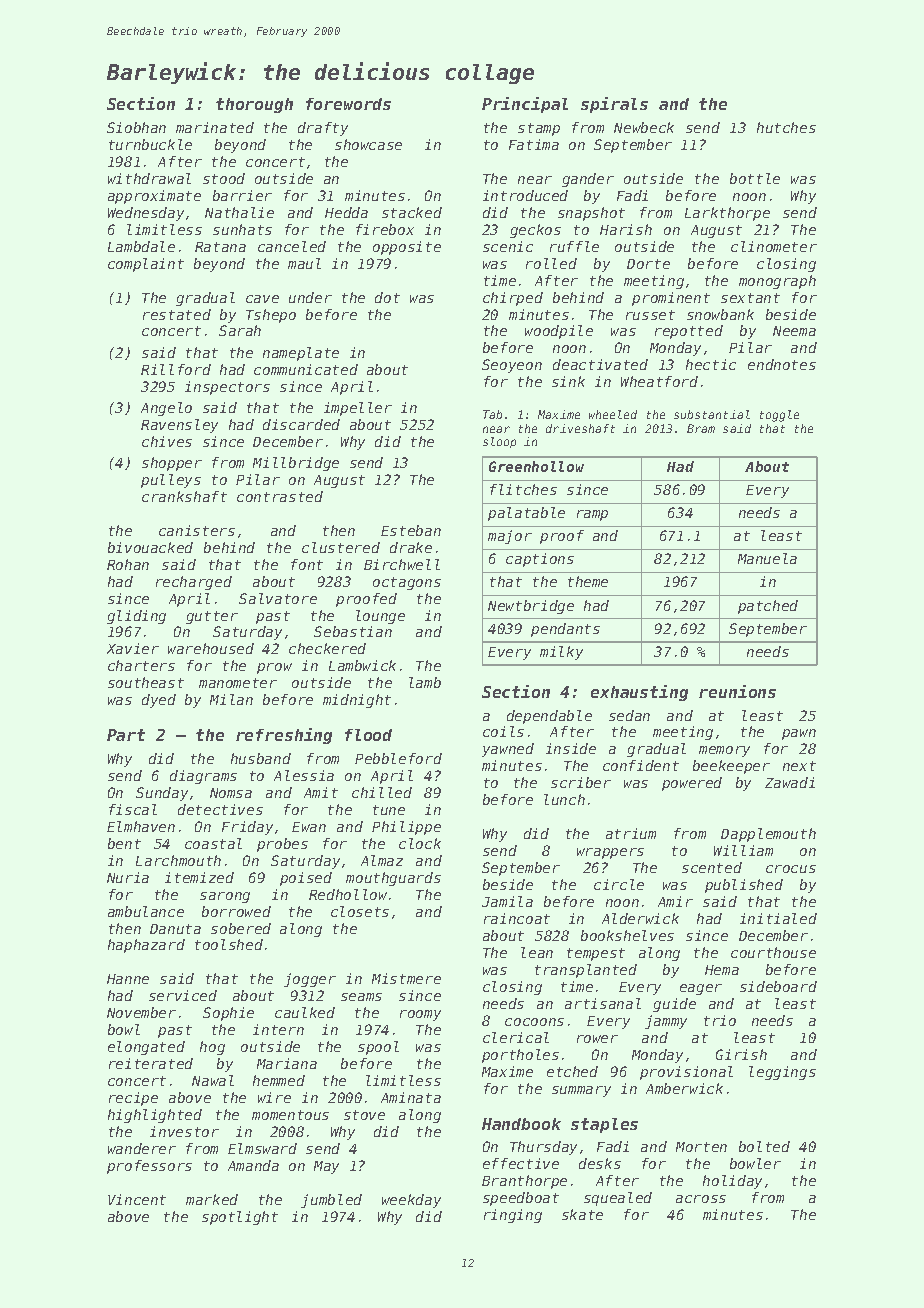 The width and height of the page is (924, 1308). What do you see at coordinates (525, 105) in the page?
I see `Principal` at bounding box center [525, 105].
